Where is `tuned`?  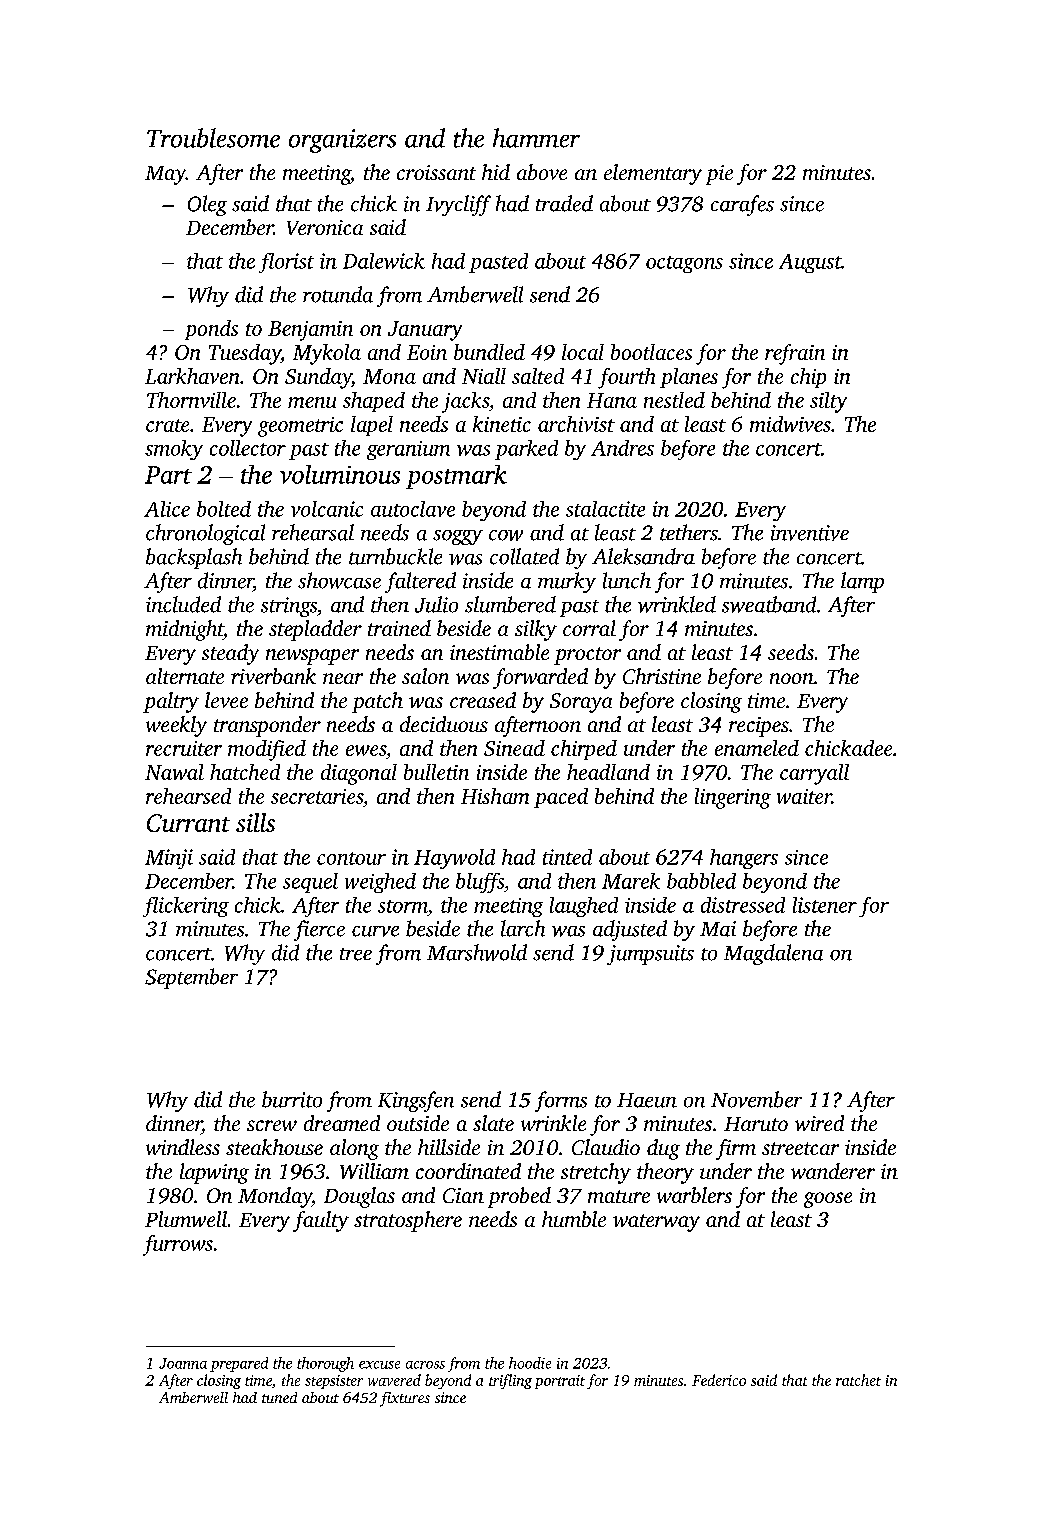 tuned is located at coordinates (279, 1397).
